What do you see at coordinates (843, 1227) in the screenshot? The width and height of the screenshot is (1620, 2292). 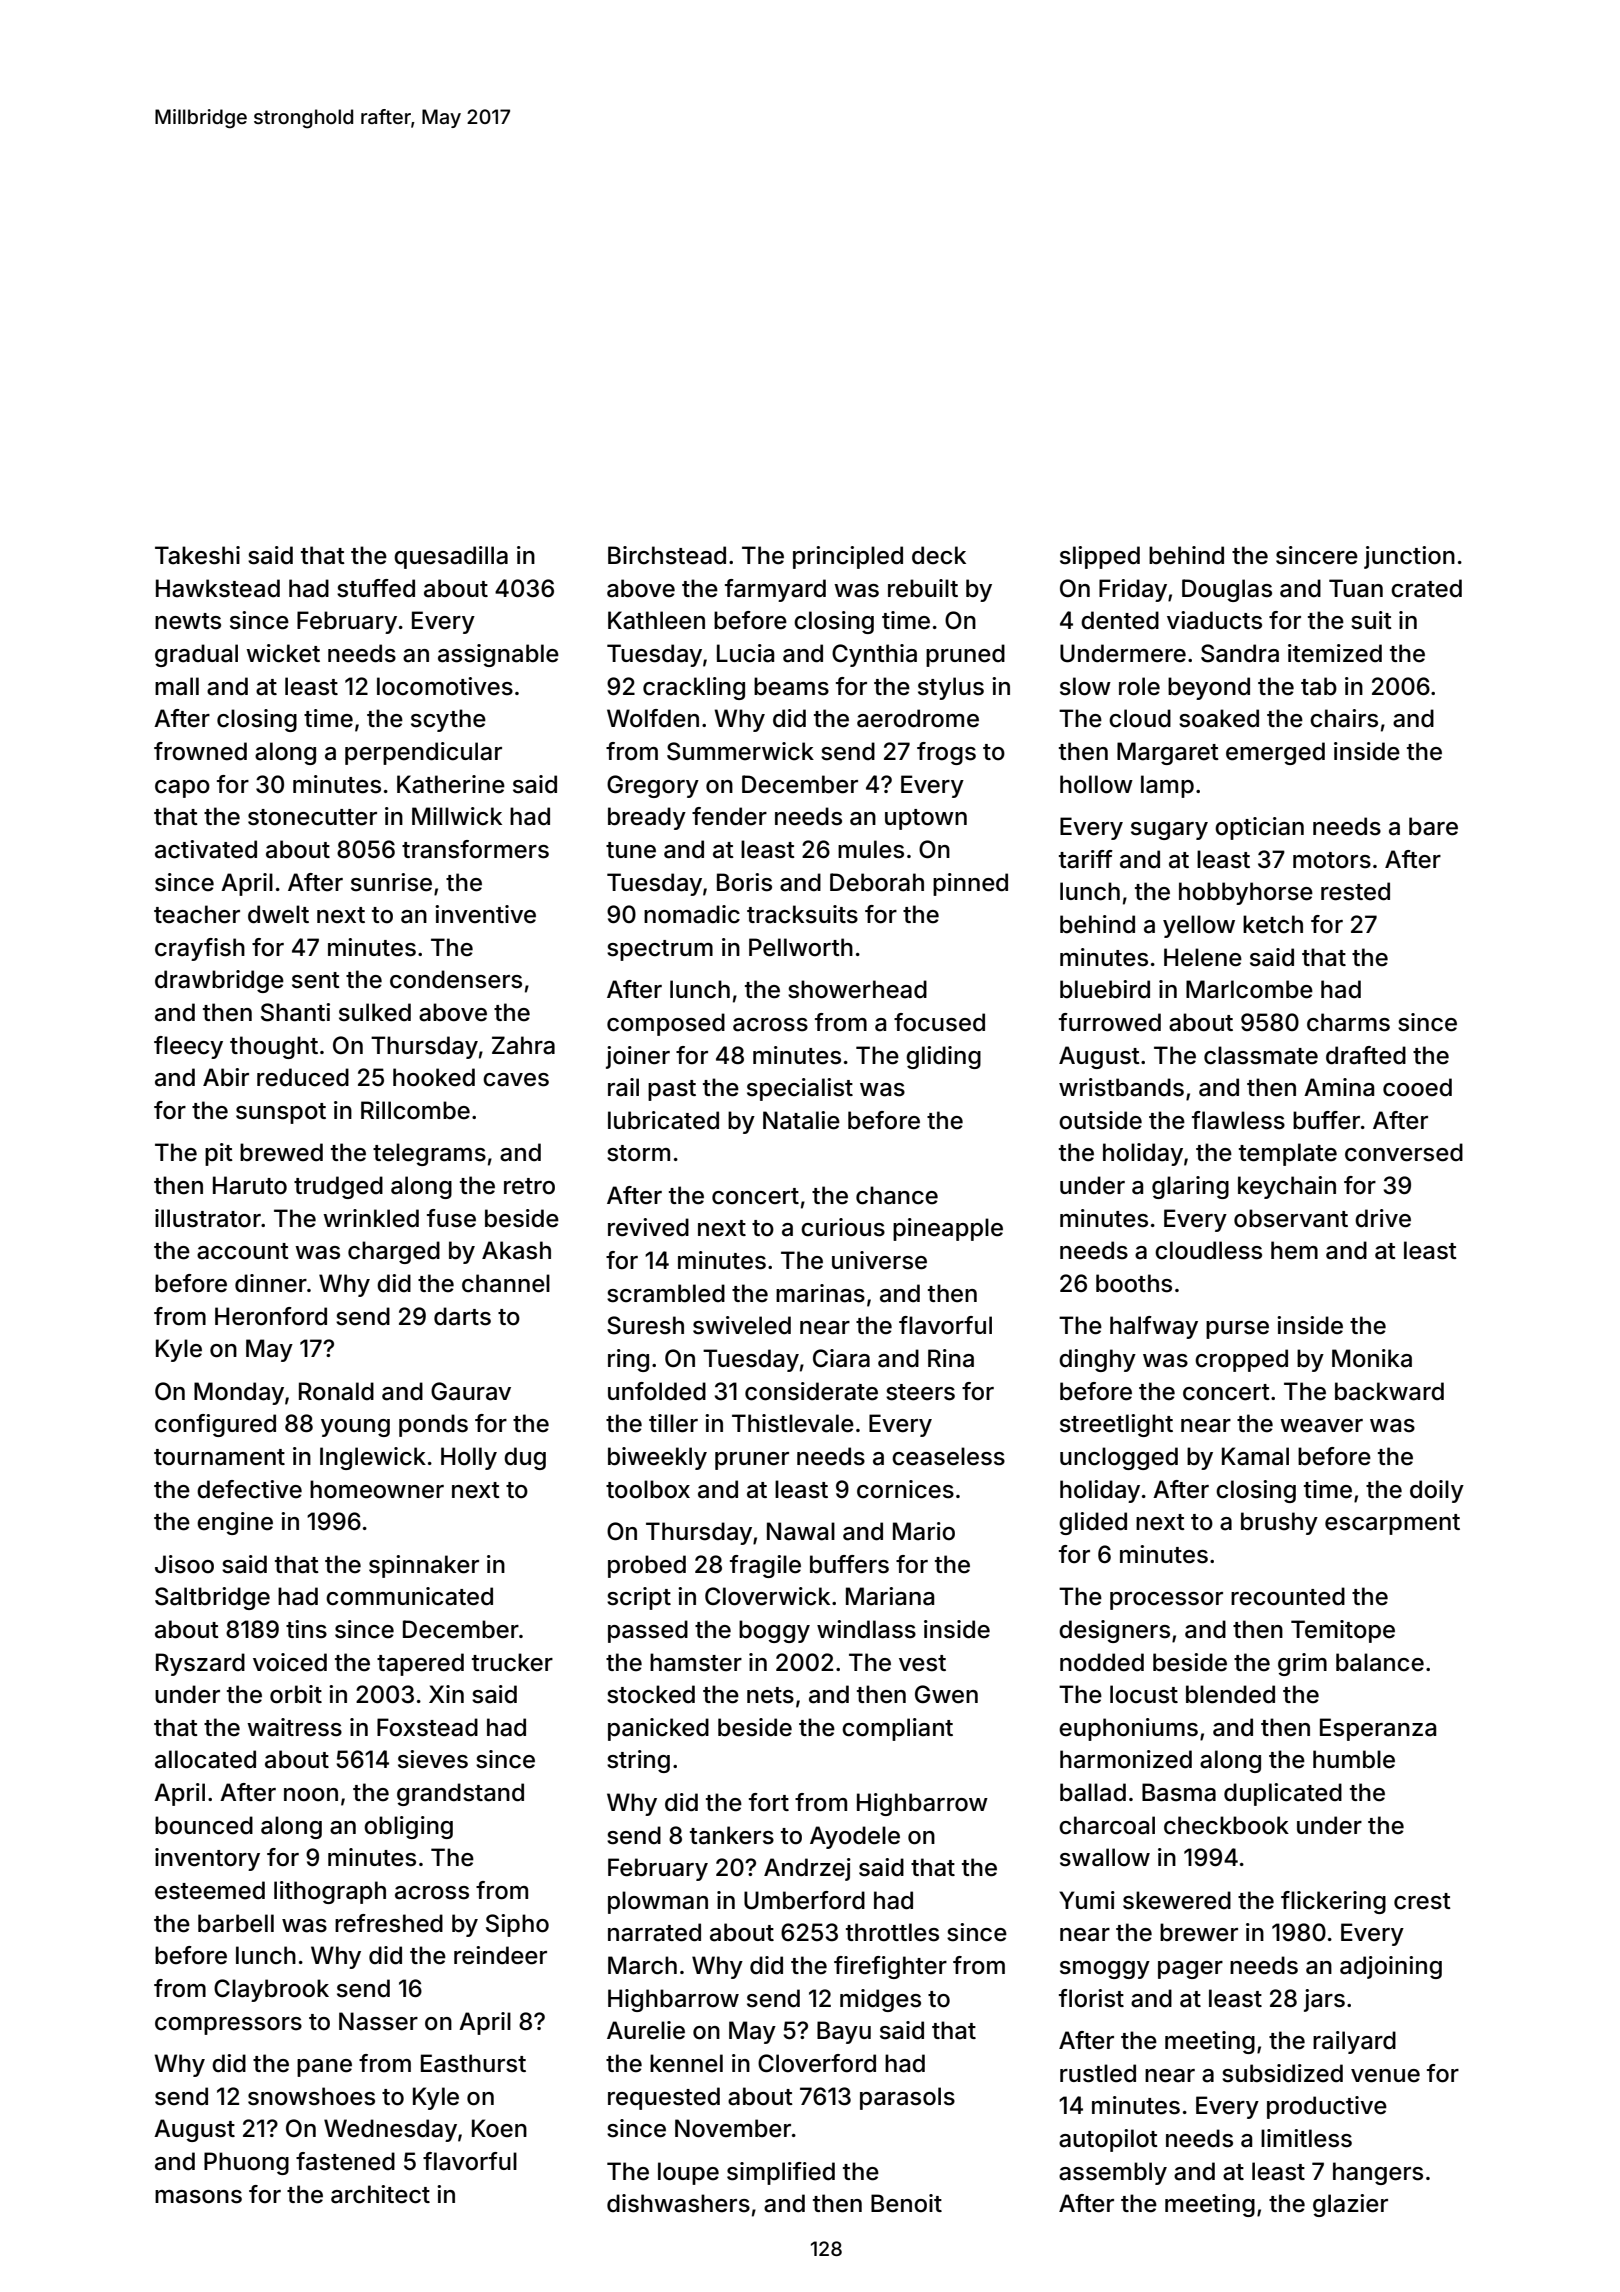 I see `curious` at bounding box center [843, 1227].
